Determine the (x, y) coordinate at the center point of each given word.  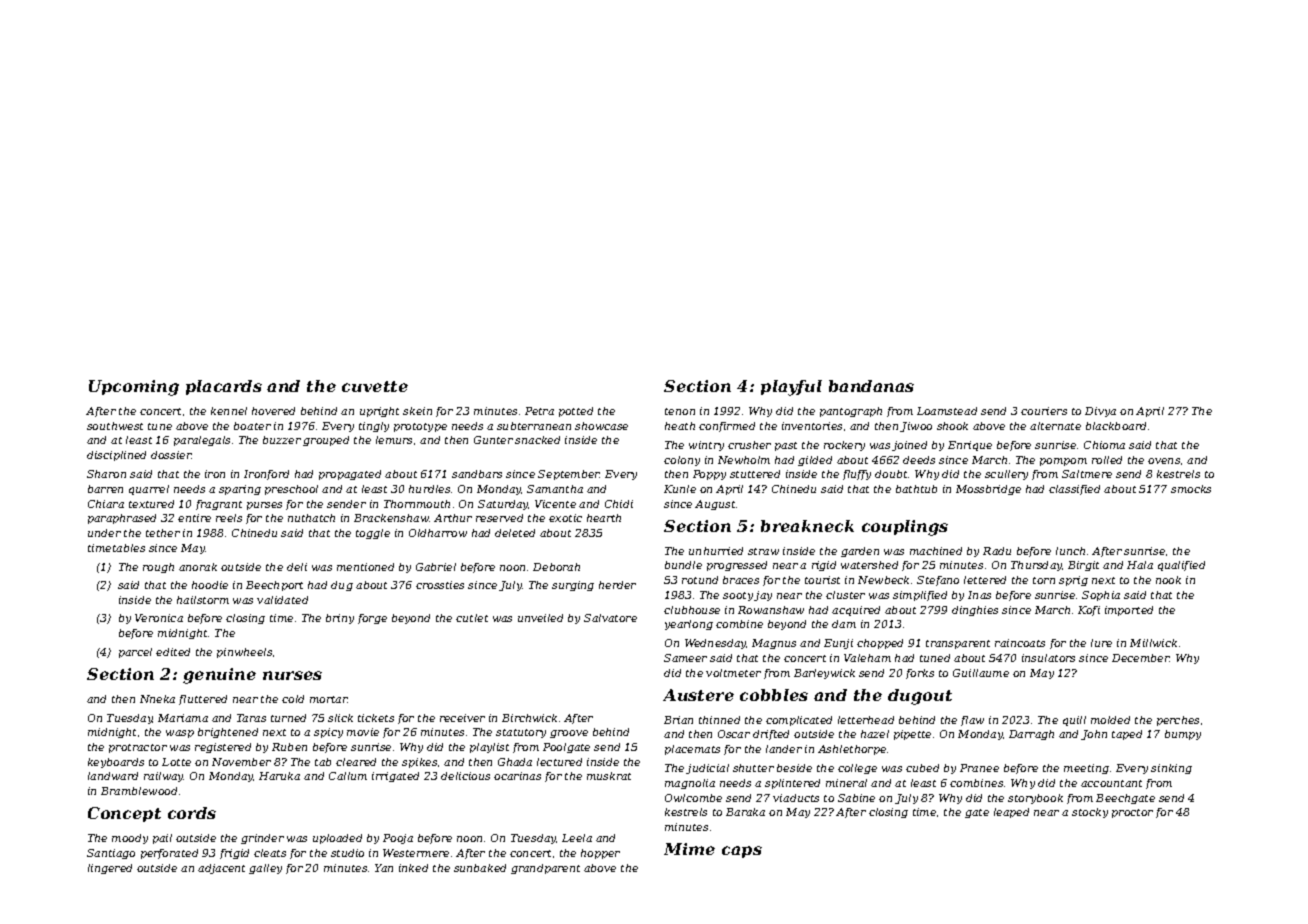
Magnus (774, 644)
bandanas (871, 386)
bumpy (1183, 735)
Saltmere (1087, 474)
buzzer (282, 440)
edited (173, 652)
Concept (124, 814)
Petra (539, 411)
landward (113, 776)
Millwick (1153, 643)
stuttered (755, 474)
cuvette (375, 386)
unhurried (716, 551)
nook (1168, 580)
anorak (198, 567)
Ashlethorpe (852, 750)
